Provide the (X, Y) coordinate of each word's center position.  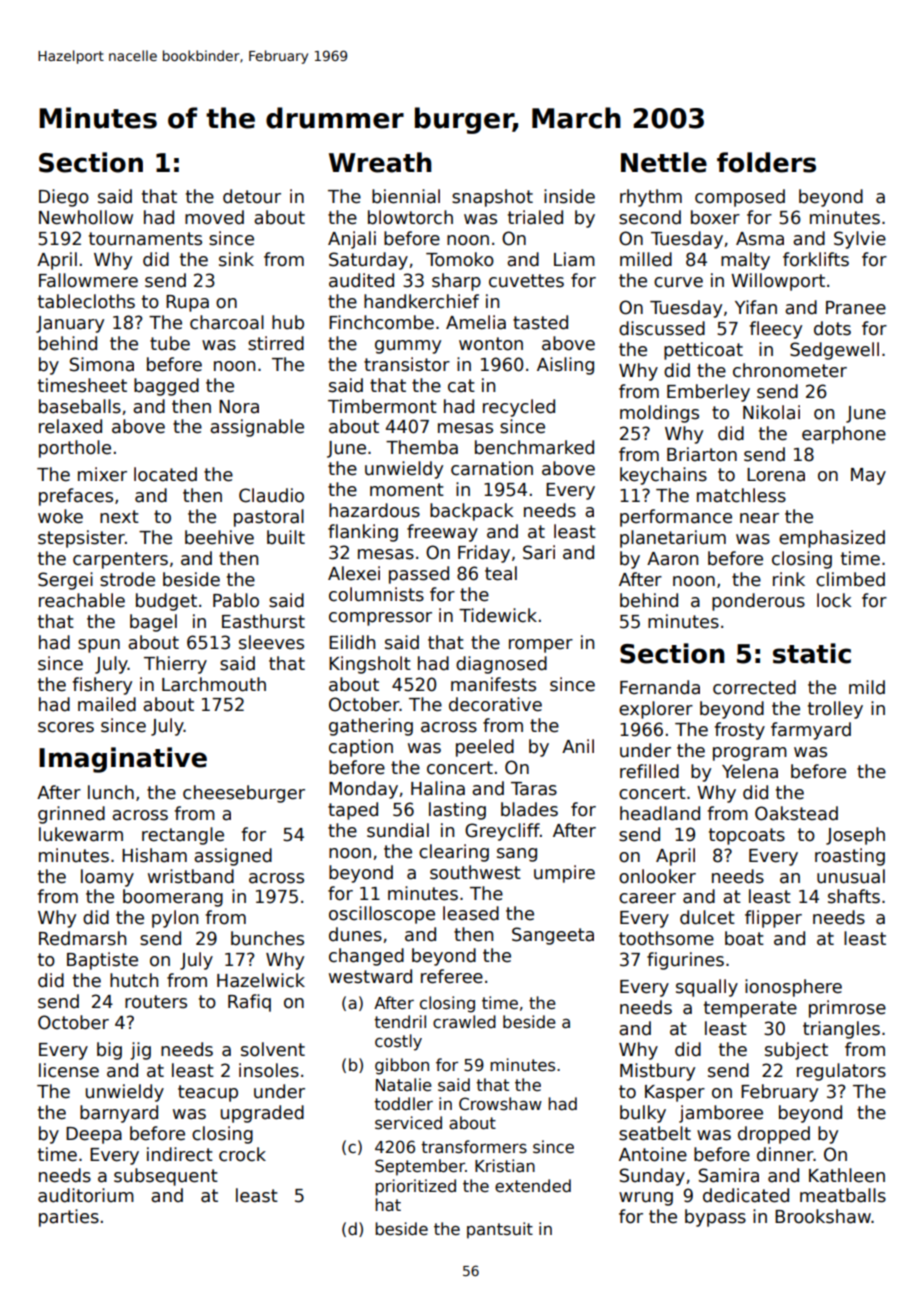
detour (252, 196)
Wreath (380, 162)
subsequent (166, 1177)
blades (529, 809)
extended (533, 1185)
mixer (102, 474)
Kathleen (847, 1175)
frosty (739, 731)
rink (789, 579)
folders (766, 162)
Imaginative (123, 760)
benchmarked (534, 447)
